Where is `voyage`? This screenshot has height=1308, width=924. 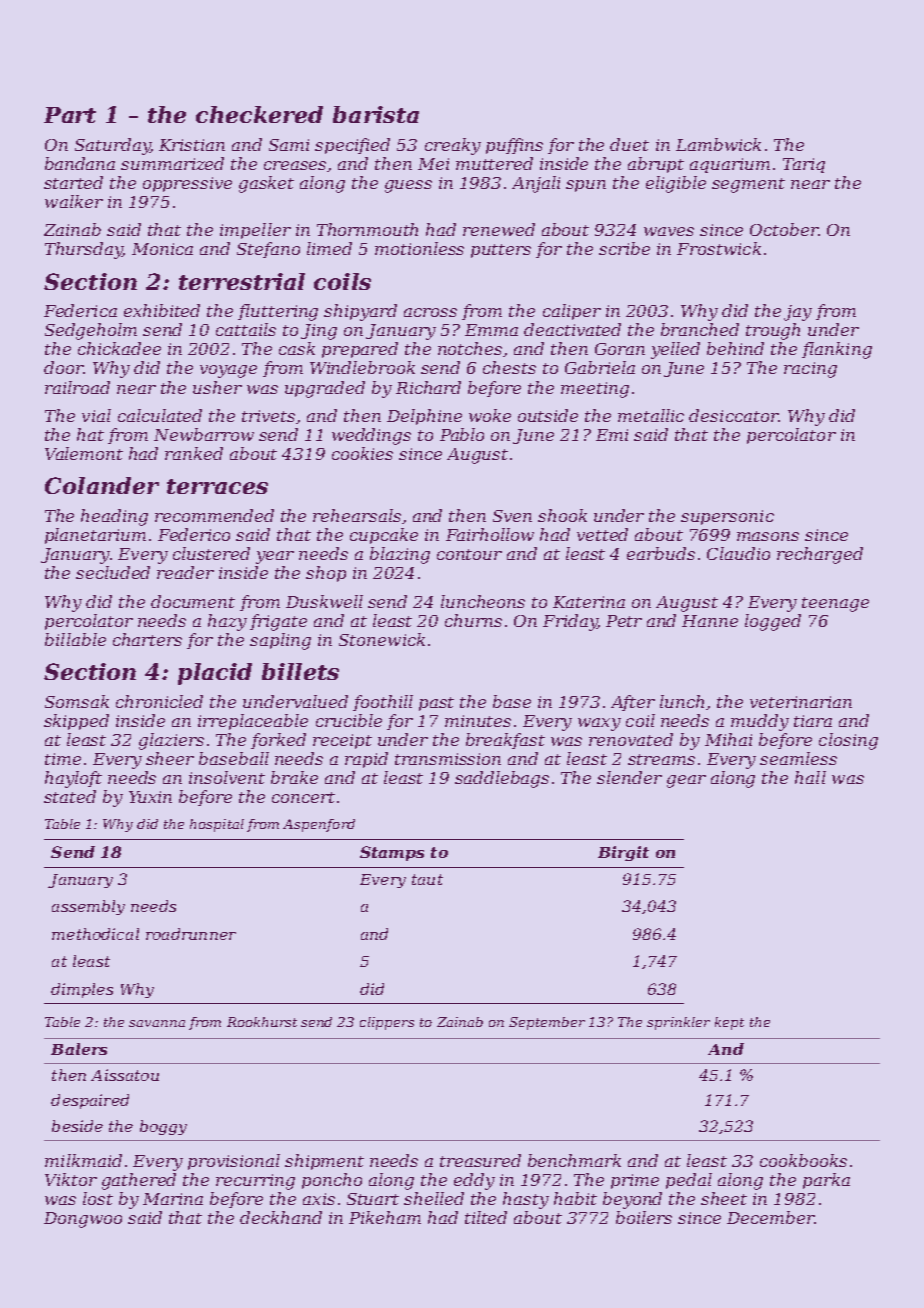
voyage is located at coordinates (228, 371).
